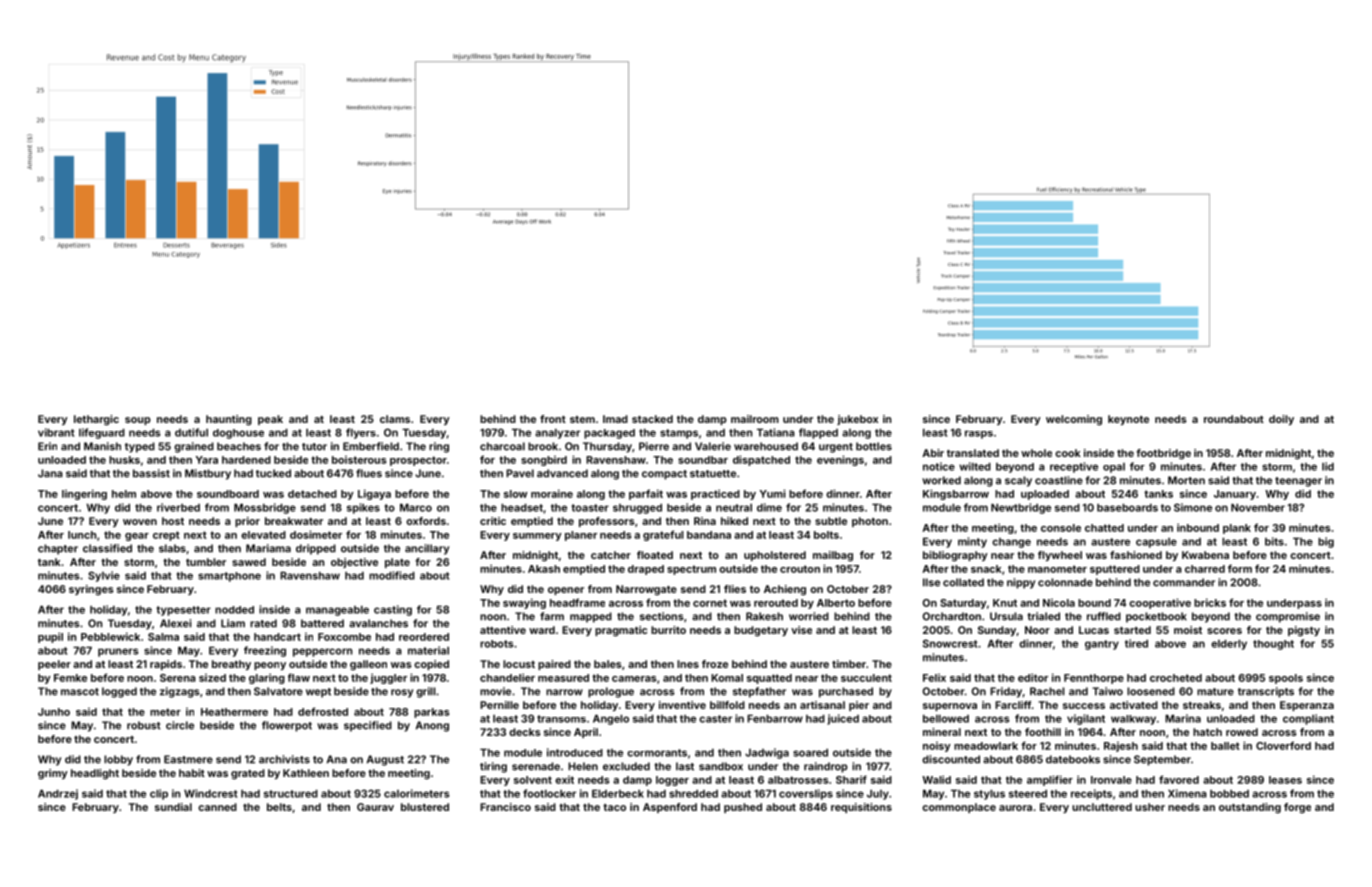 This image has height=887, width=1372. I want to click on Alberto, so click(836, 603).
